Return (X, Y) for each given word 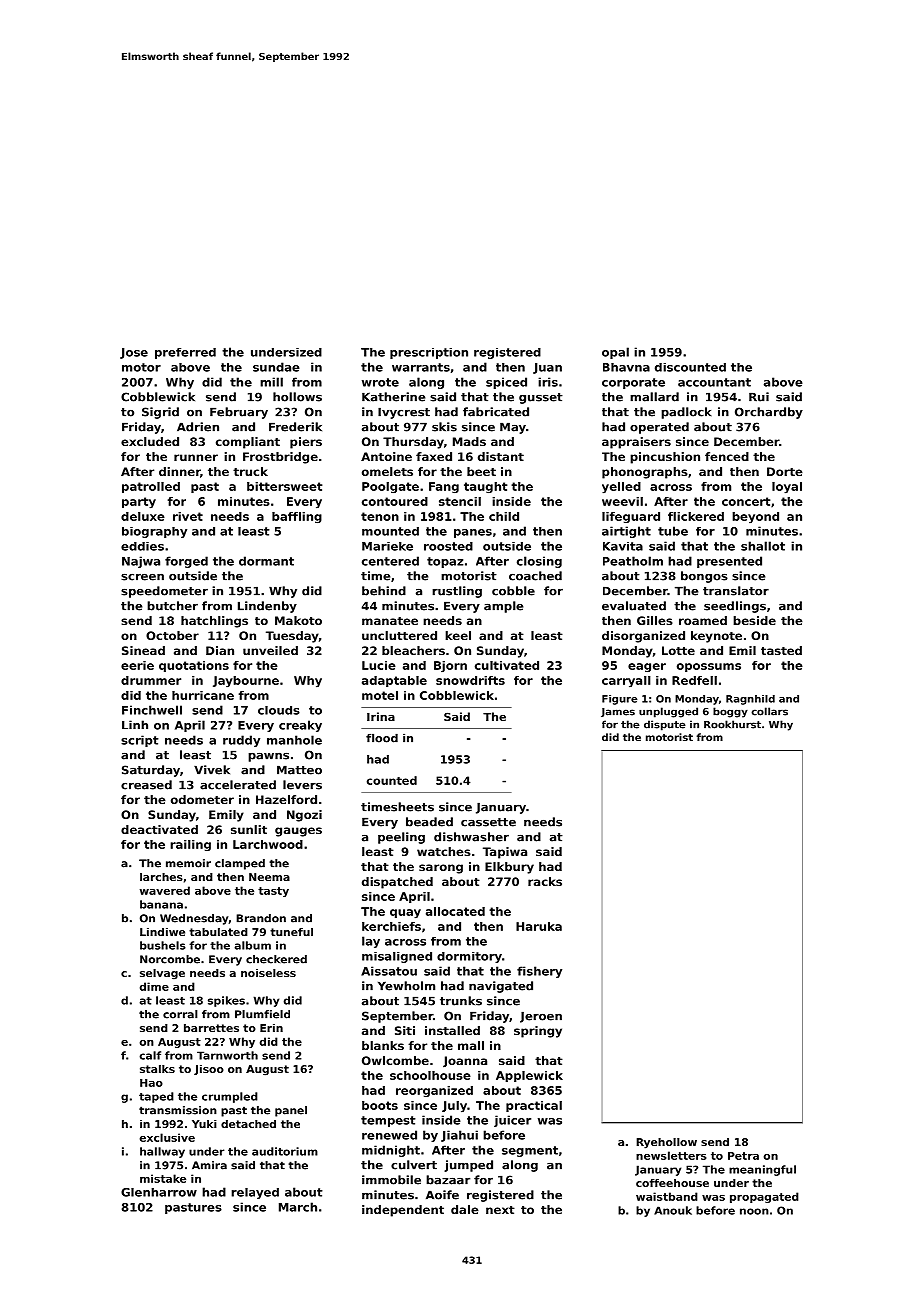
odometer (202, 799)
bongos (704, 577)
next (500, 1210)
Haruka (539, 926)
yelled (621, 488)
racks (545, 881)
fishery (539, 972)
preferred (185, 353)
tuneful (291, 932)
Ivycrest (404, 413)
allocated (455, 911)
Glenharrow (159, 1192)
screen (142, 577)
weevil (622, 501)
